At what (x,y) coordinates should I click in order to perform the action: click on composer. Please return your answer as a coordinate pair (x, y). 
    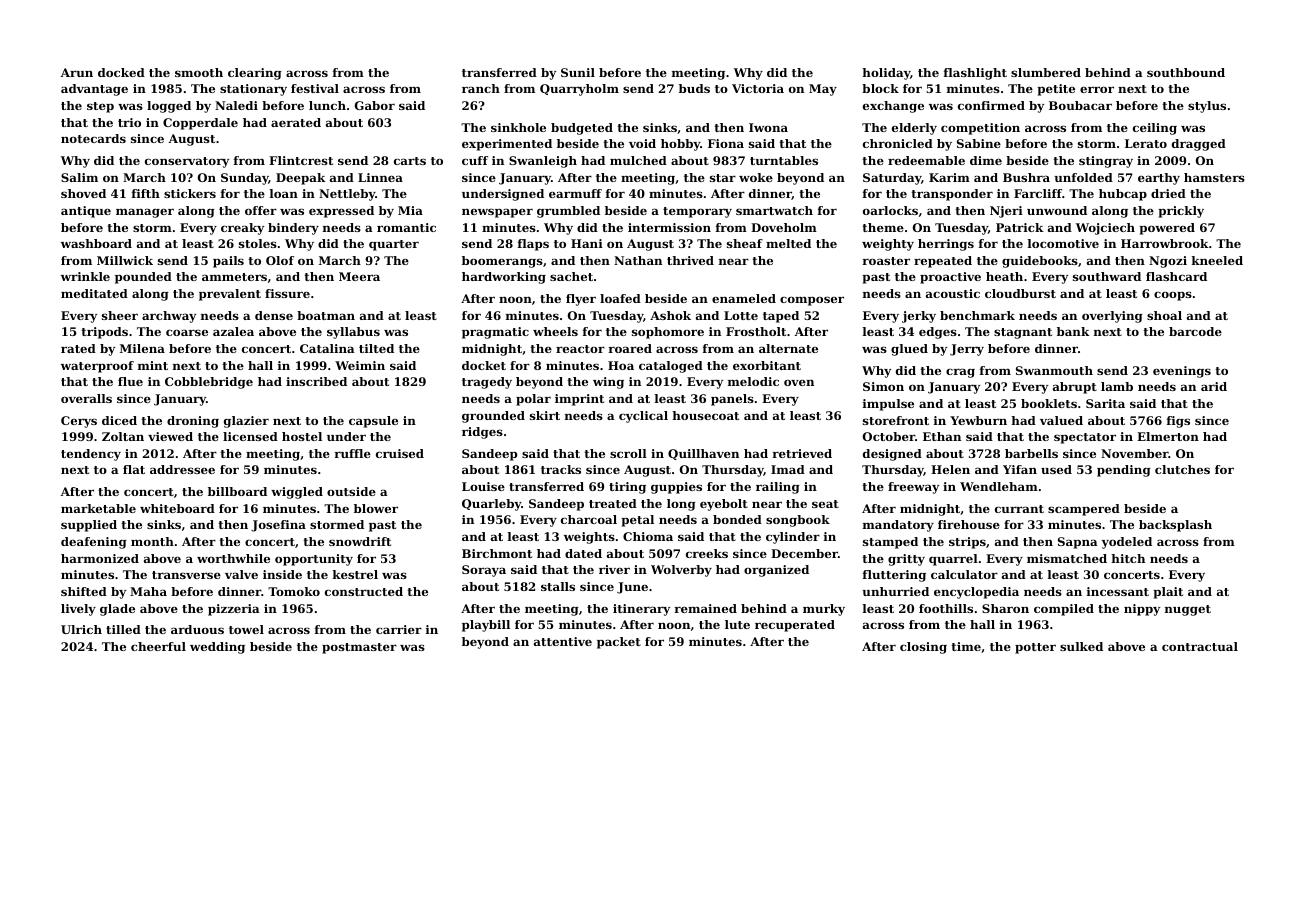
    Looking at the image, I should click on (812, 301).
